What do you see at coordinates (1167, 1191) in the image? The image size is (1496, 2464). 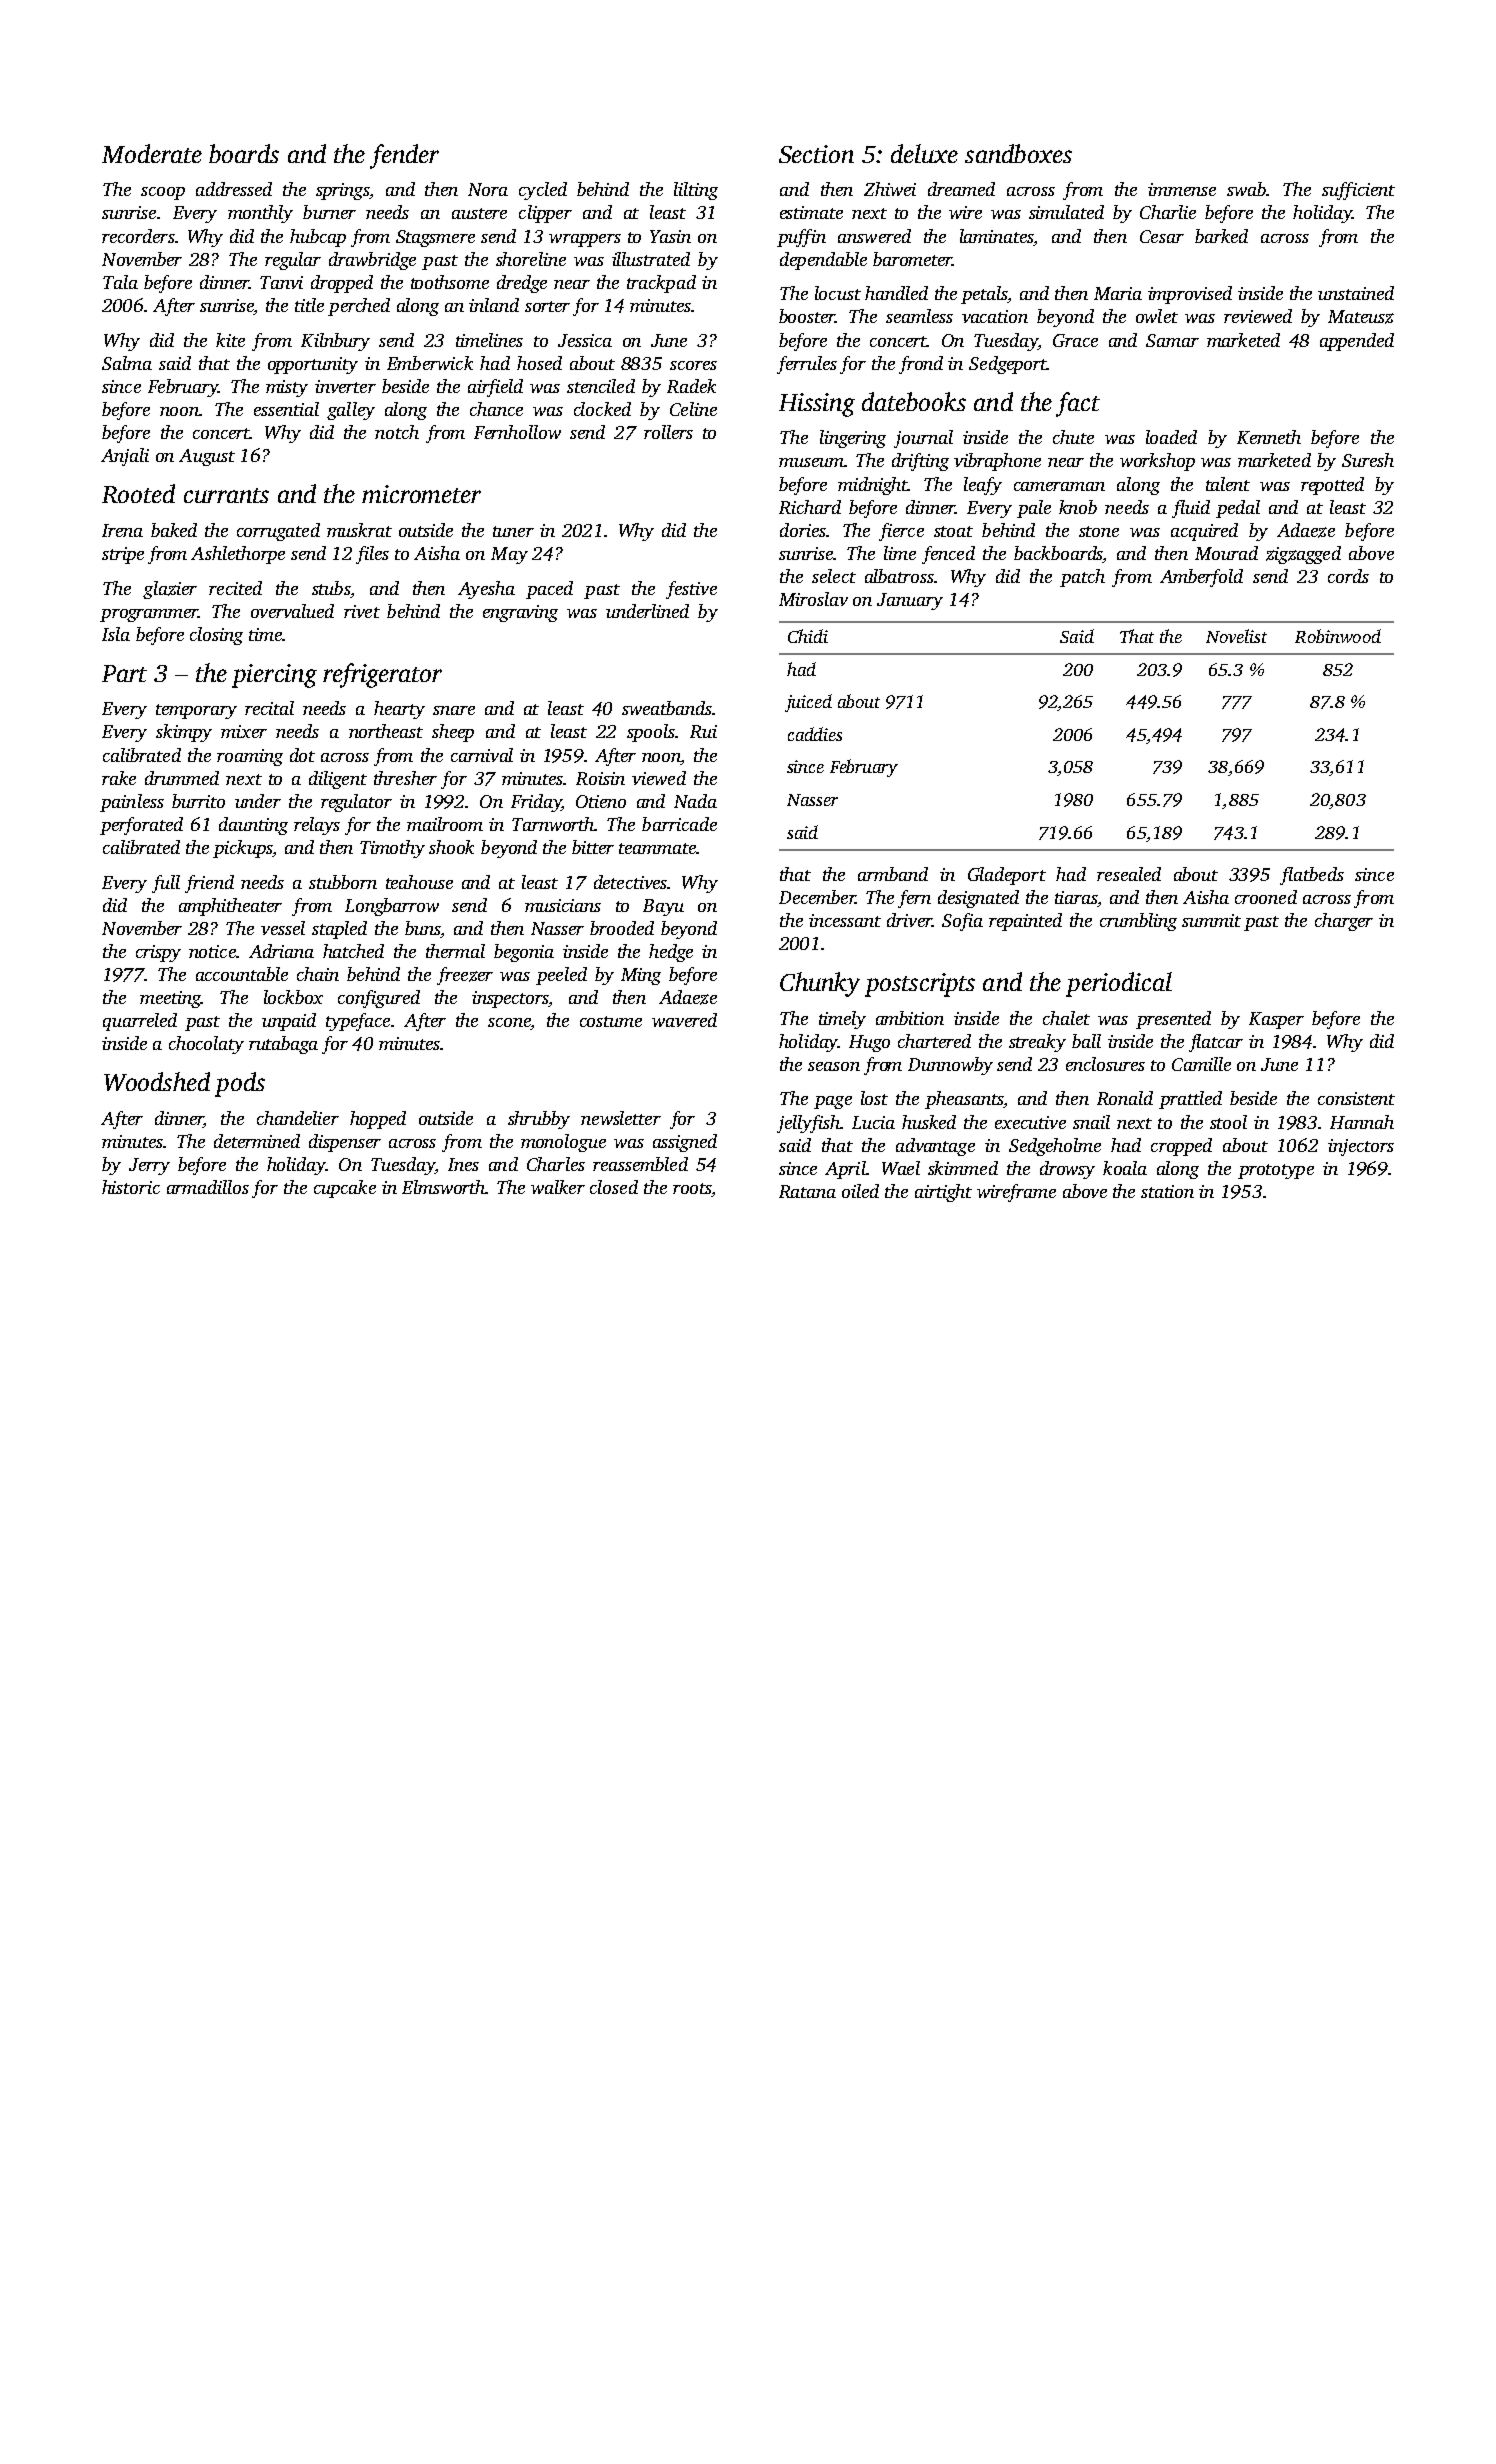 I see `station` at bounding box center [1167, 1191].
